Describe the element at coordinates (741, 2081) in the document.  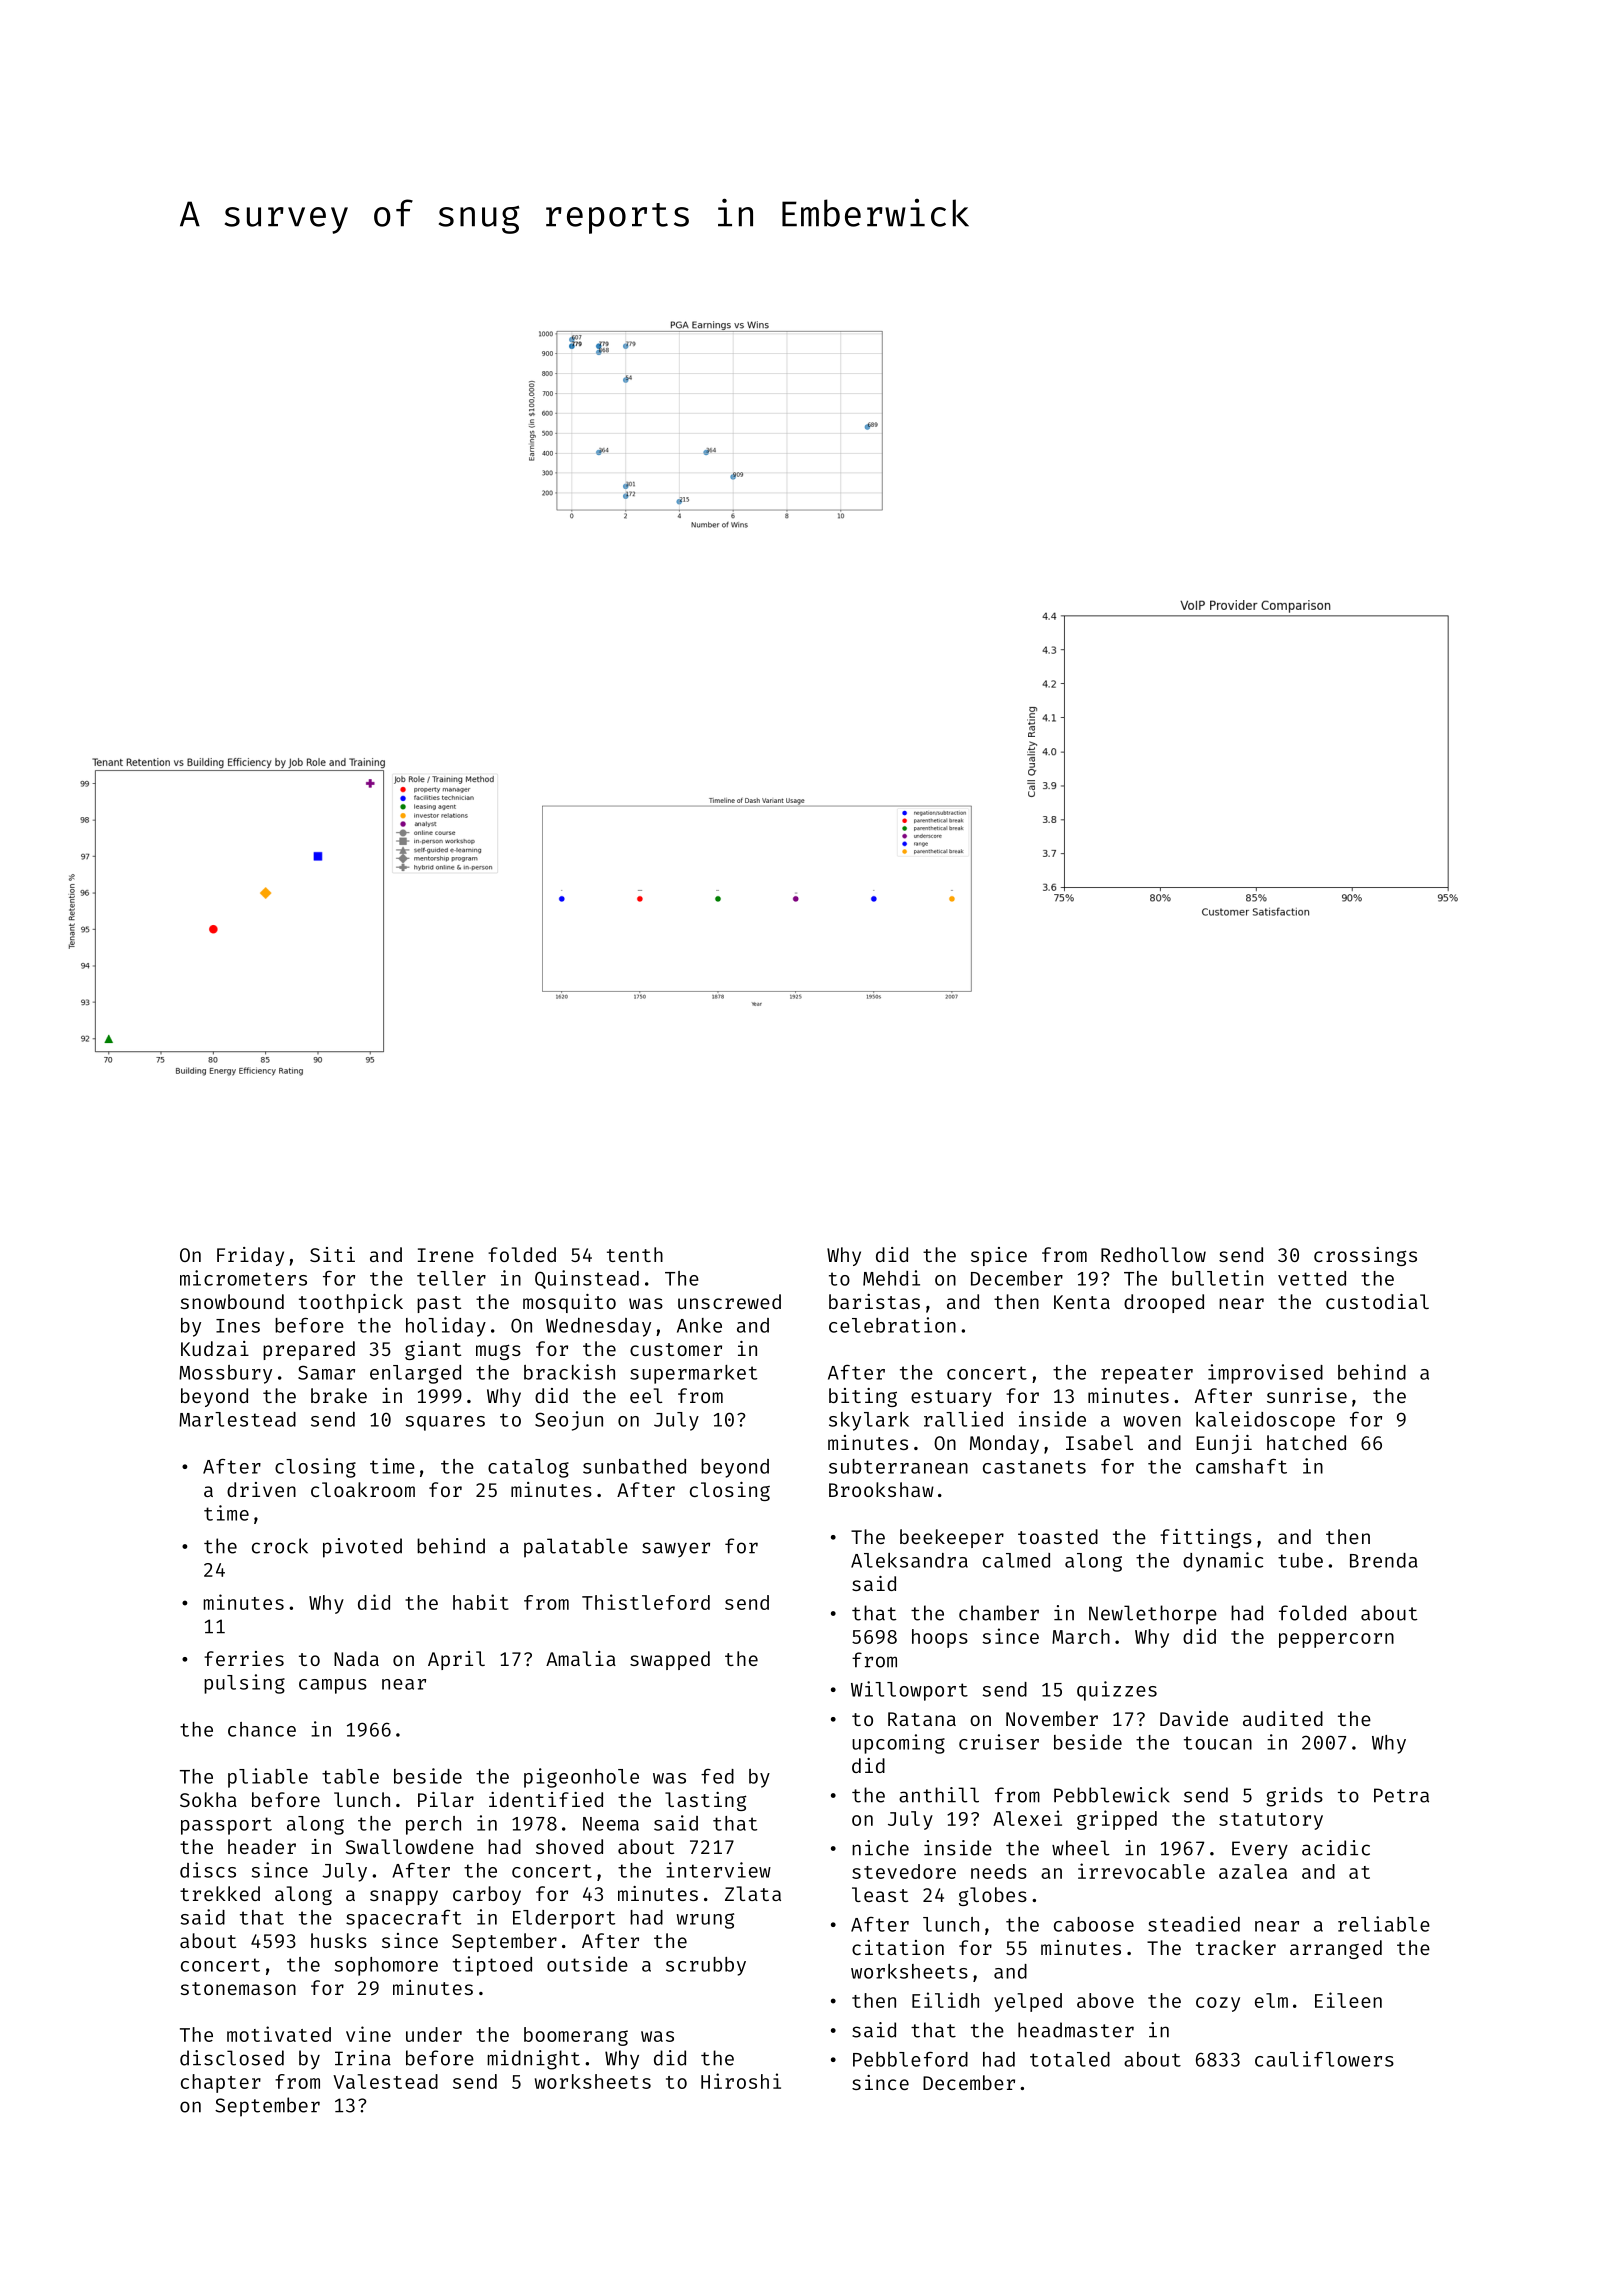
I see `Hiroshi` at that location.
